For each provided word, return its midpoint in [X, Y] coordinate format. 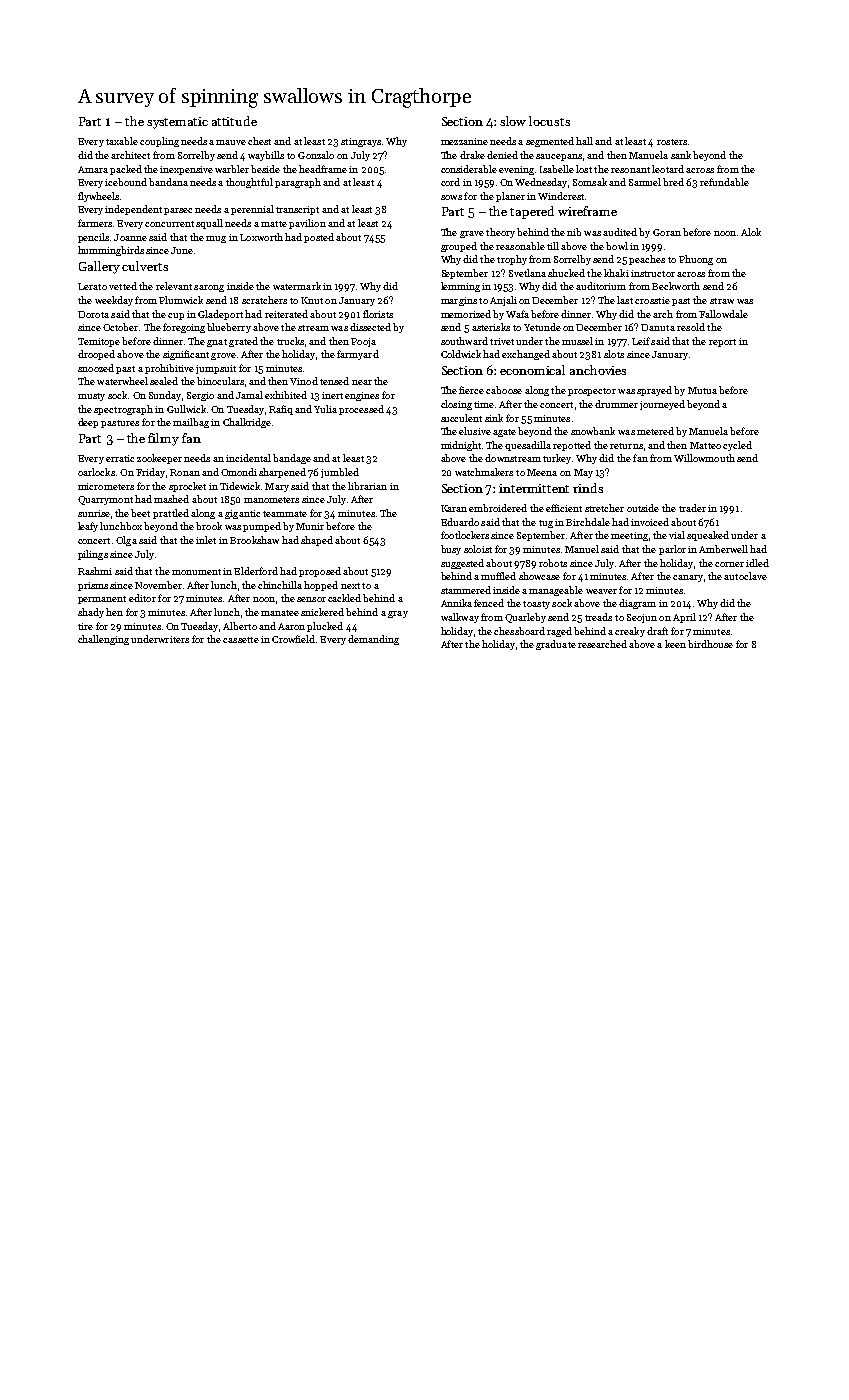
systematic [177, 123]
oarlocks [96, 472]
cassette [241, 640]
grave [472, 234]
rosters [672, 142]
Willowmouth [704, 458]
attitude [234, 121]
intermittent [534, 488]
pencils [93, 238]
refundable [724, 182]
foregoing [184, 328]
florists [378, 314]
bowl [617, 246]
